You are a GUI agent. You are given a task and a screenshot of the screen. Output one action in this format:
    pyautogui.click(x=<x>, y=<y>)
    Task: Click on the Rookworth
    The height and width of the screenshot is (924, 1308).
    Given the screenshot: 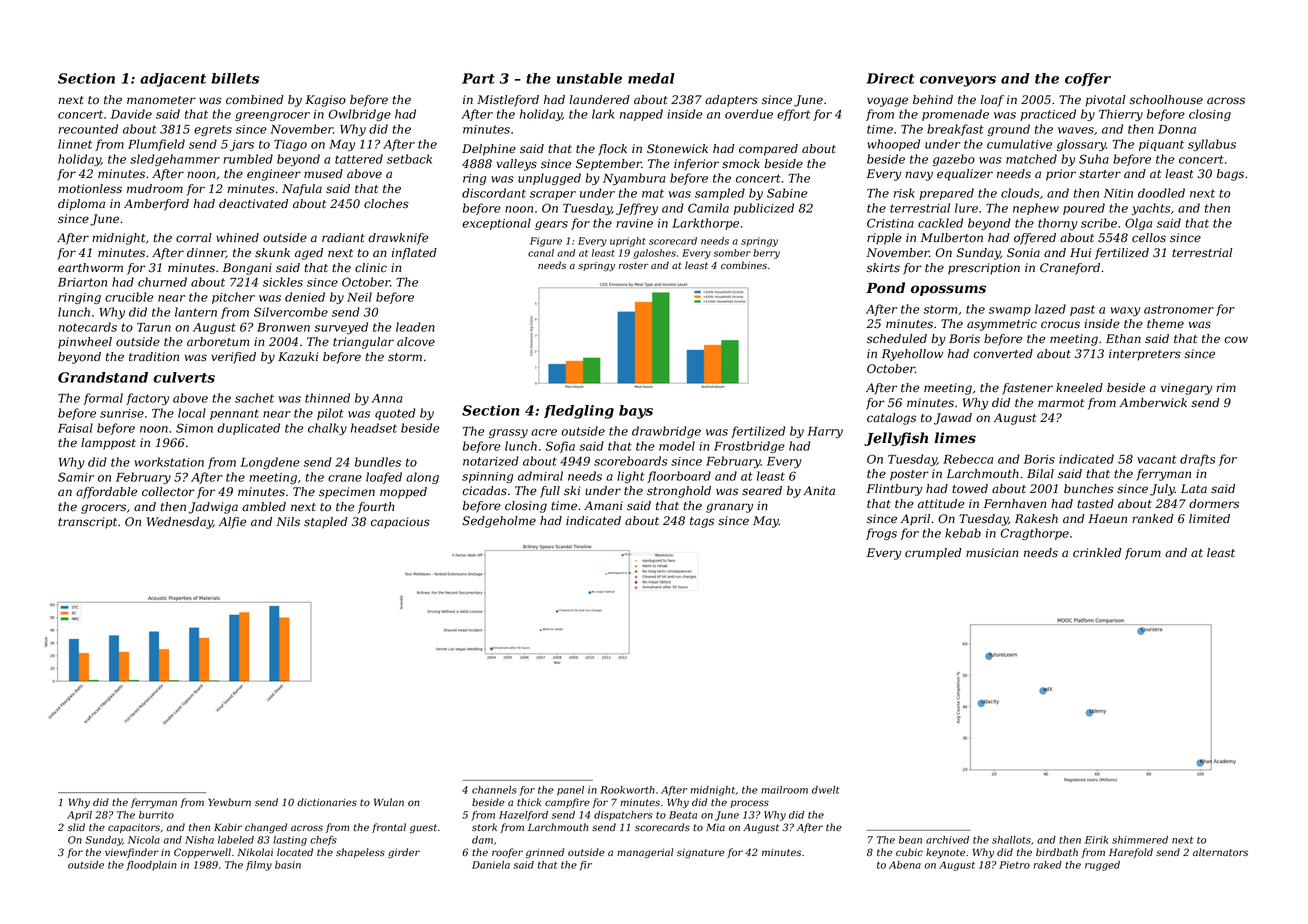 What is the action you would take?
    pyautogui.click(x=627, y=790)
